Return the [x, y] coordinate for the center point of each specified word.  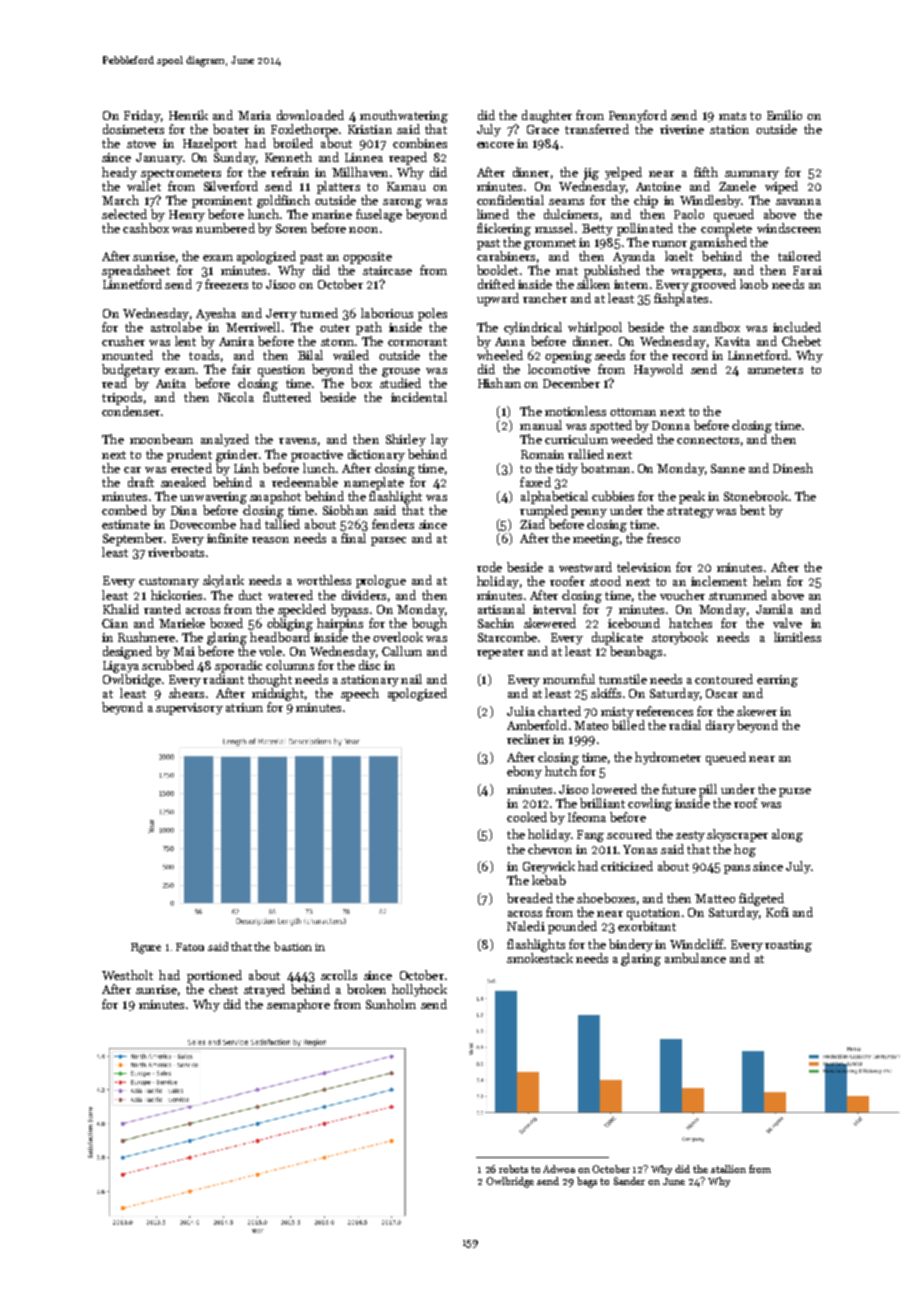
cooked [527, 817]
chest [223, 989]
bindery [631, 945]
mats [732, 116]
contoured [724, 679]
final [353, 538]
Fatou [190, 947]
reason [270, 540]
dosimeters [133, 129]
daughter [547, 116]
